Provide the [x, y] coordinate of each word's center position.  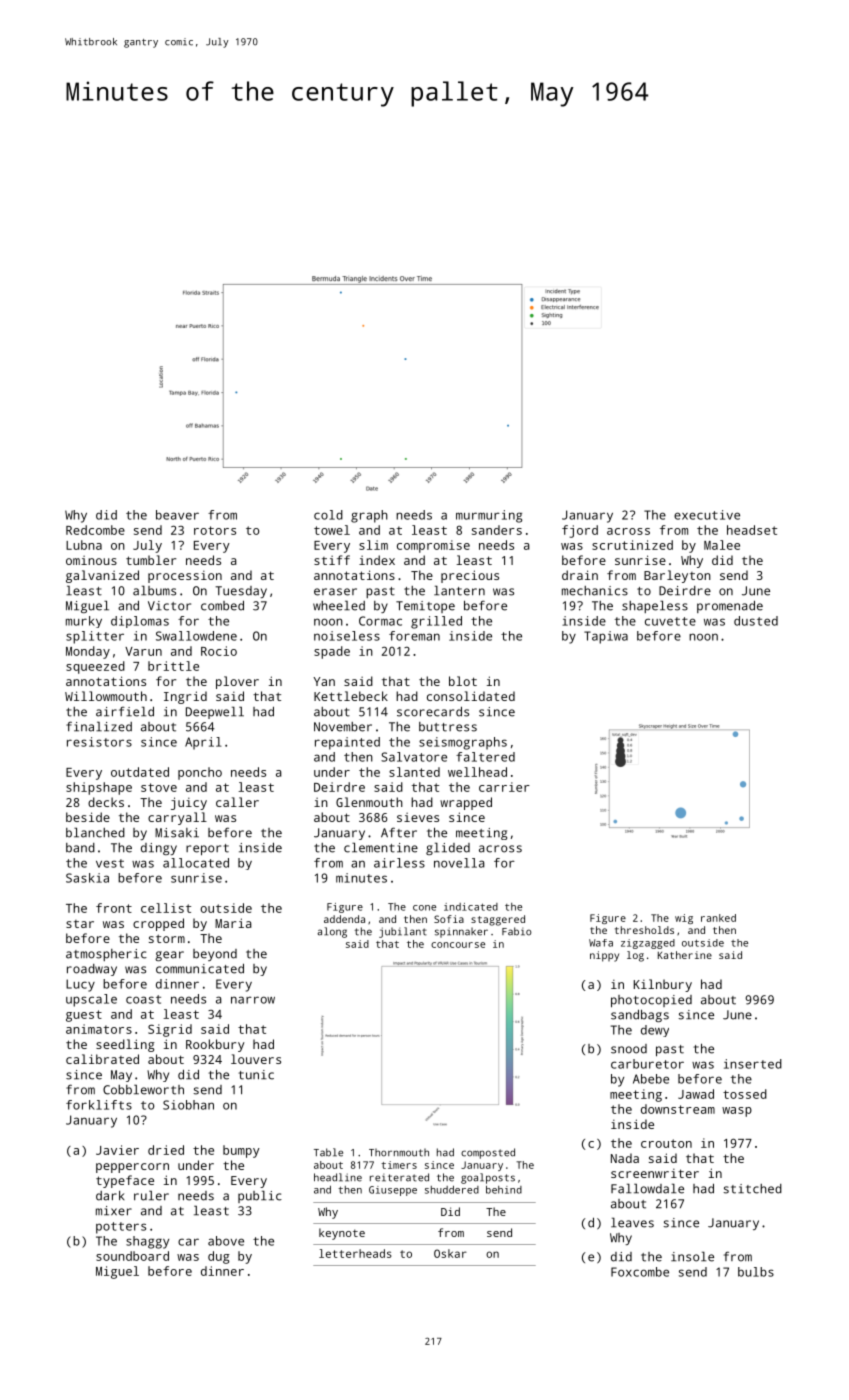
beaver [177, 515]
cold [328, 515]
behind [504, 1189]
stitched [752, 1189]
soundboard [132, 1256]
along [332, 932]
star [80, 924]
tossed [745, 1094]
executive [707, 515]
